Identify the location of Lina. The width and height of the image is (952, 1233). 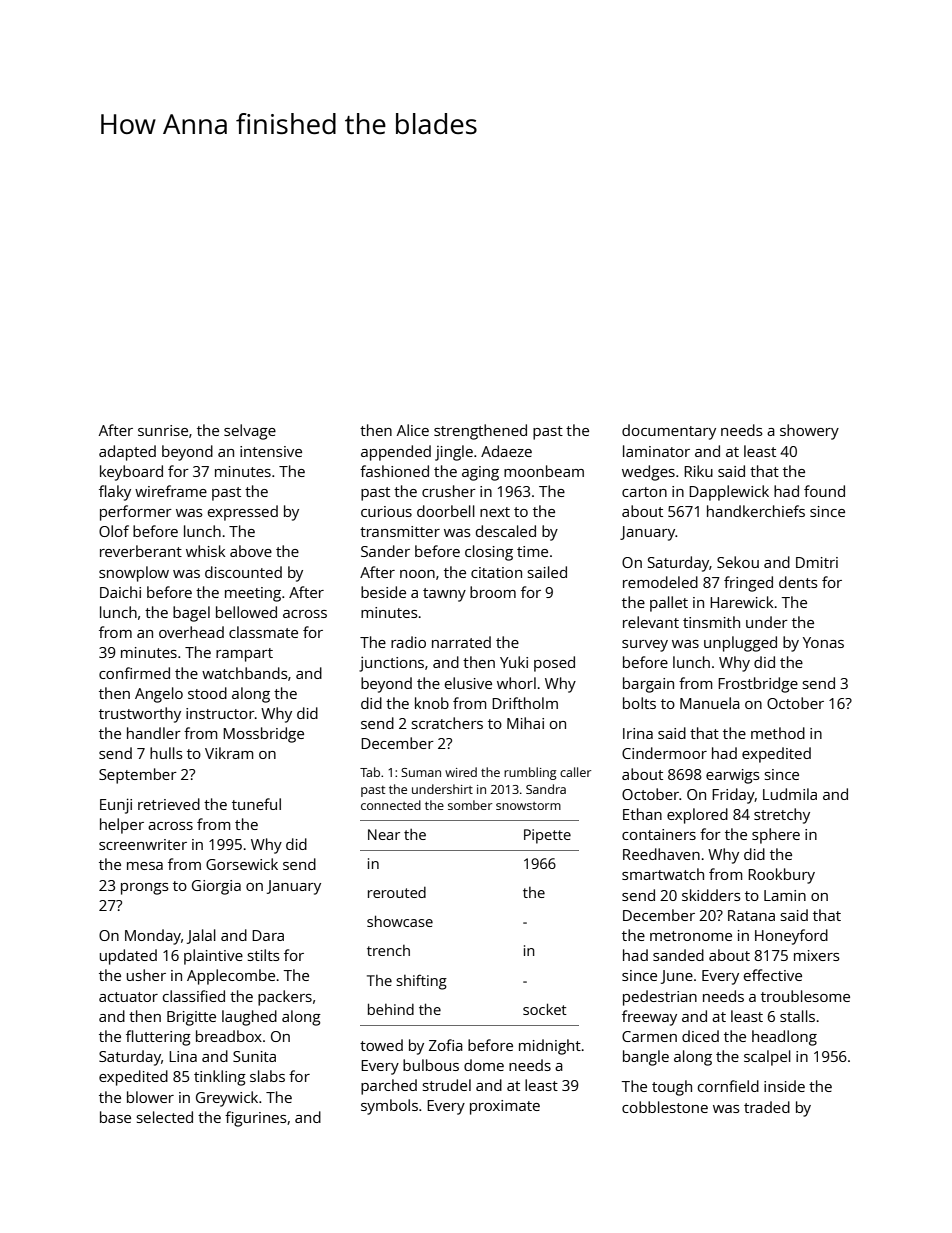
(183, 1056).
